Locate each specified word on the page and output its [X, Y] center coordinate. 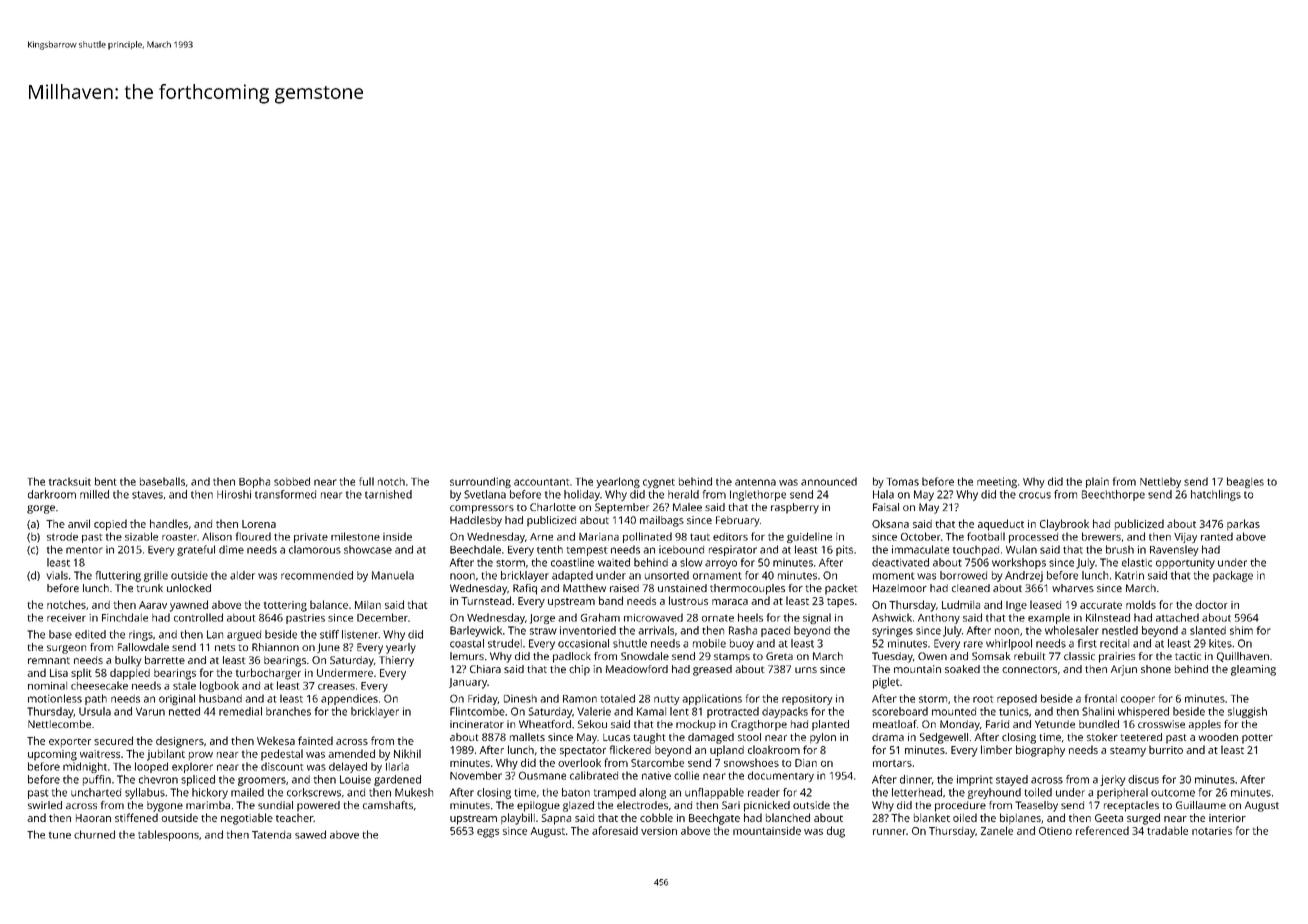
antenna [755, 482]
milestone [355, 536]
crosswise [1161, 724]
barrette [165, 660]
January [468, 683]
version [659, 831]
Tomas [903, 482]
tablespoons [168, 835]
